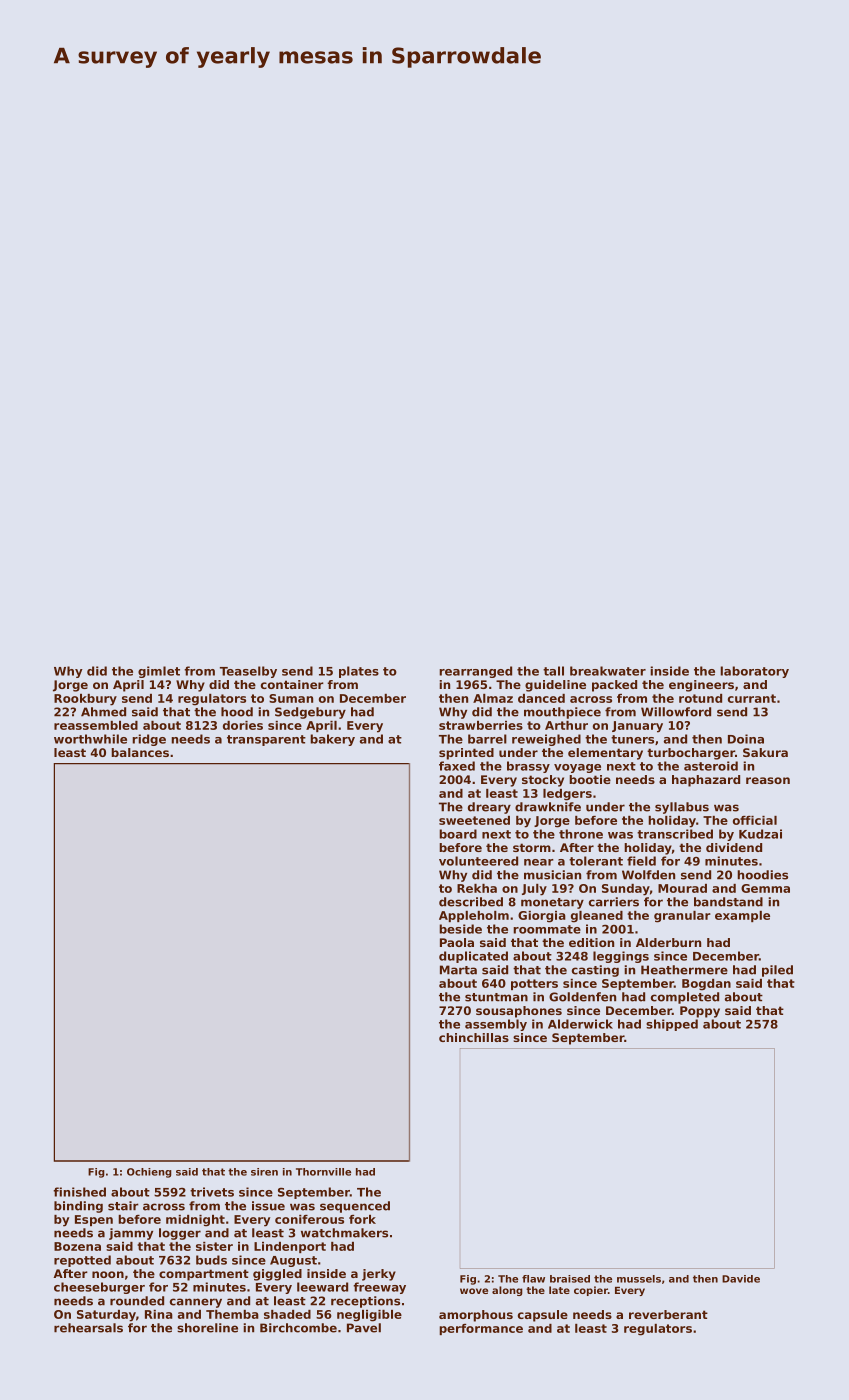  I want to click on flaw, so click(533, 1279).
